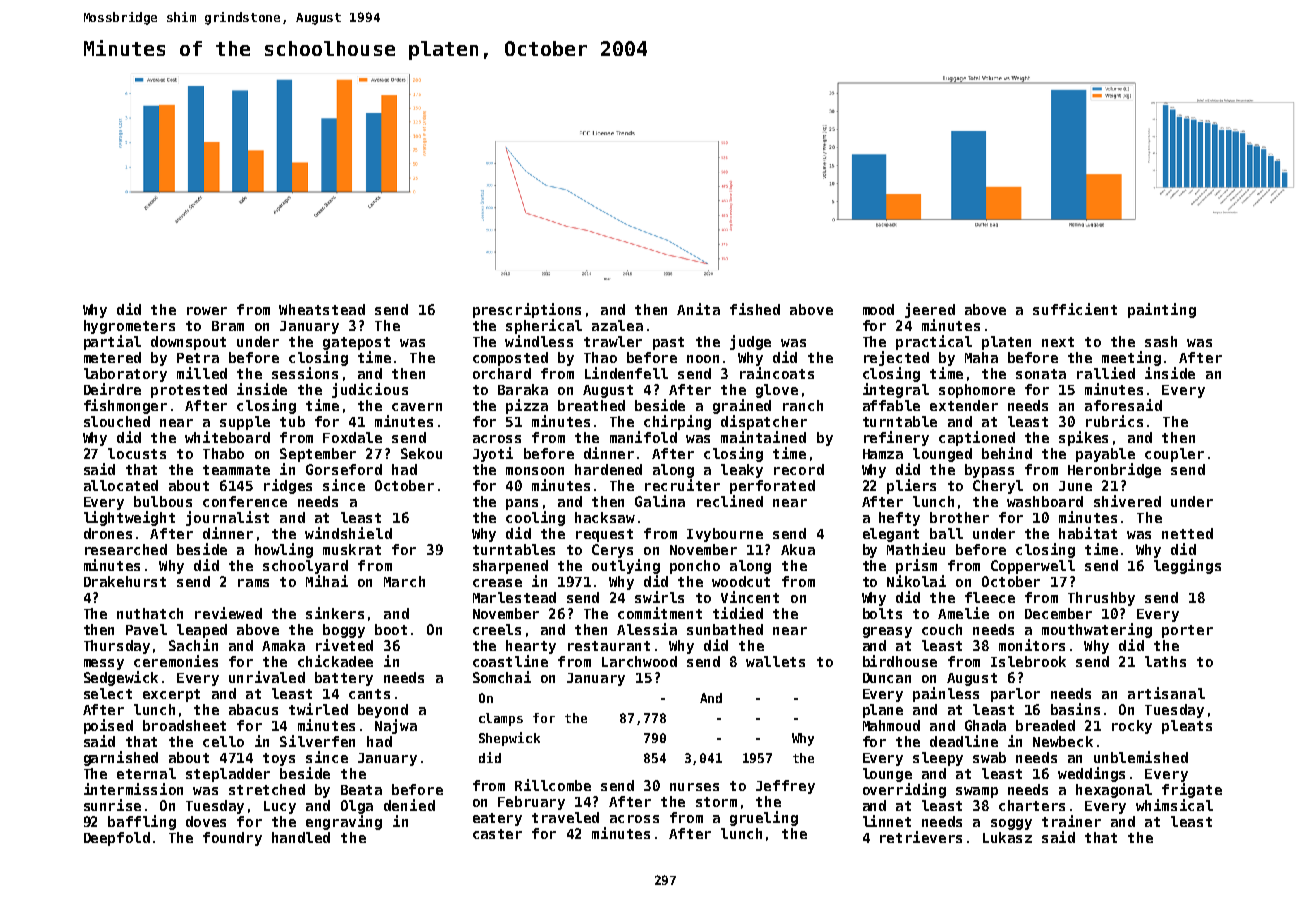 The width and height of the page is (1308, 924). Describe the element at coordinates (1162, 310) in the page. I see `painting` at that location.
